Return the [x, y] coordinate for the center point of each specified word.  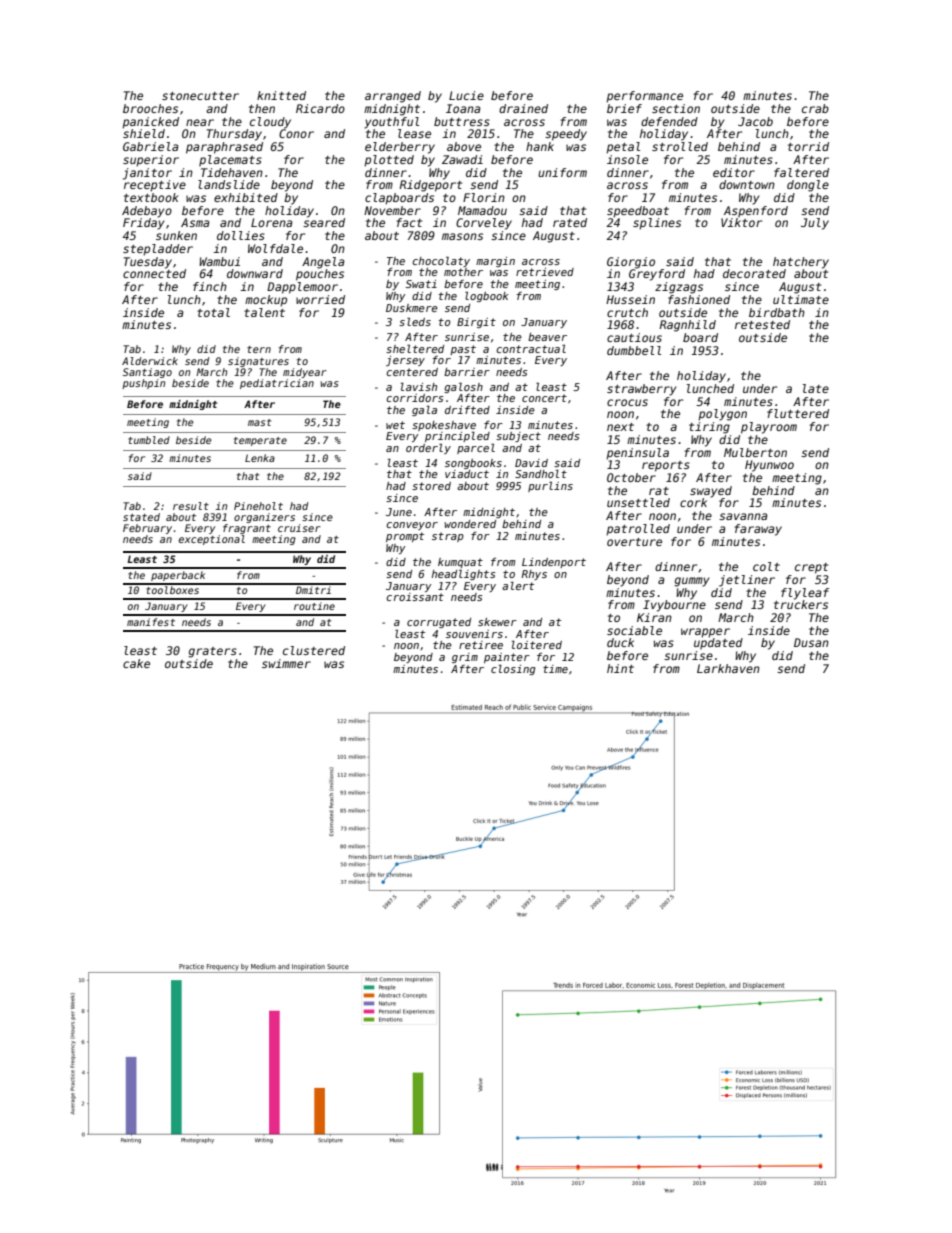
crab [815, 108]
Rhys [534, 575]
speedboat [638, 212]
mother [463, 272]
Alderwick [150, 361]
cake [136, 663]
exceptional [212, 540]
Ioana [463, 108]
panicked [150, 123]
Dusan [811, 642]
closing [513, 670]
